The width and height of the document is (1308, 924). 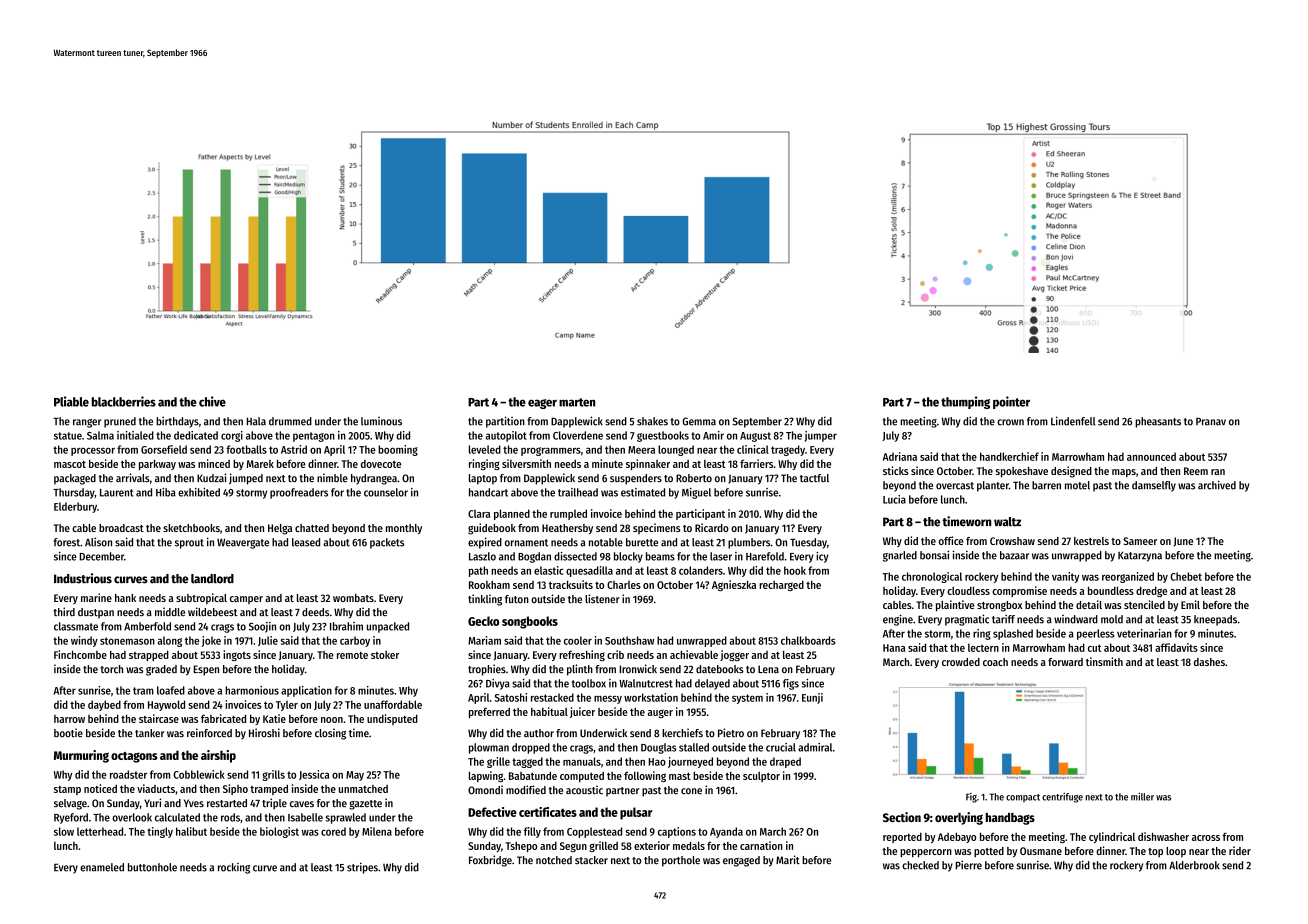 What do you see at coordinates (577, 402) in the document?
I see `marten` at bounding box center [577, 402].
